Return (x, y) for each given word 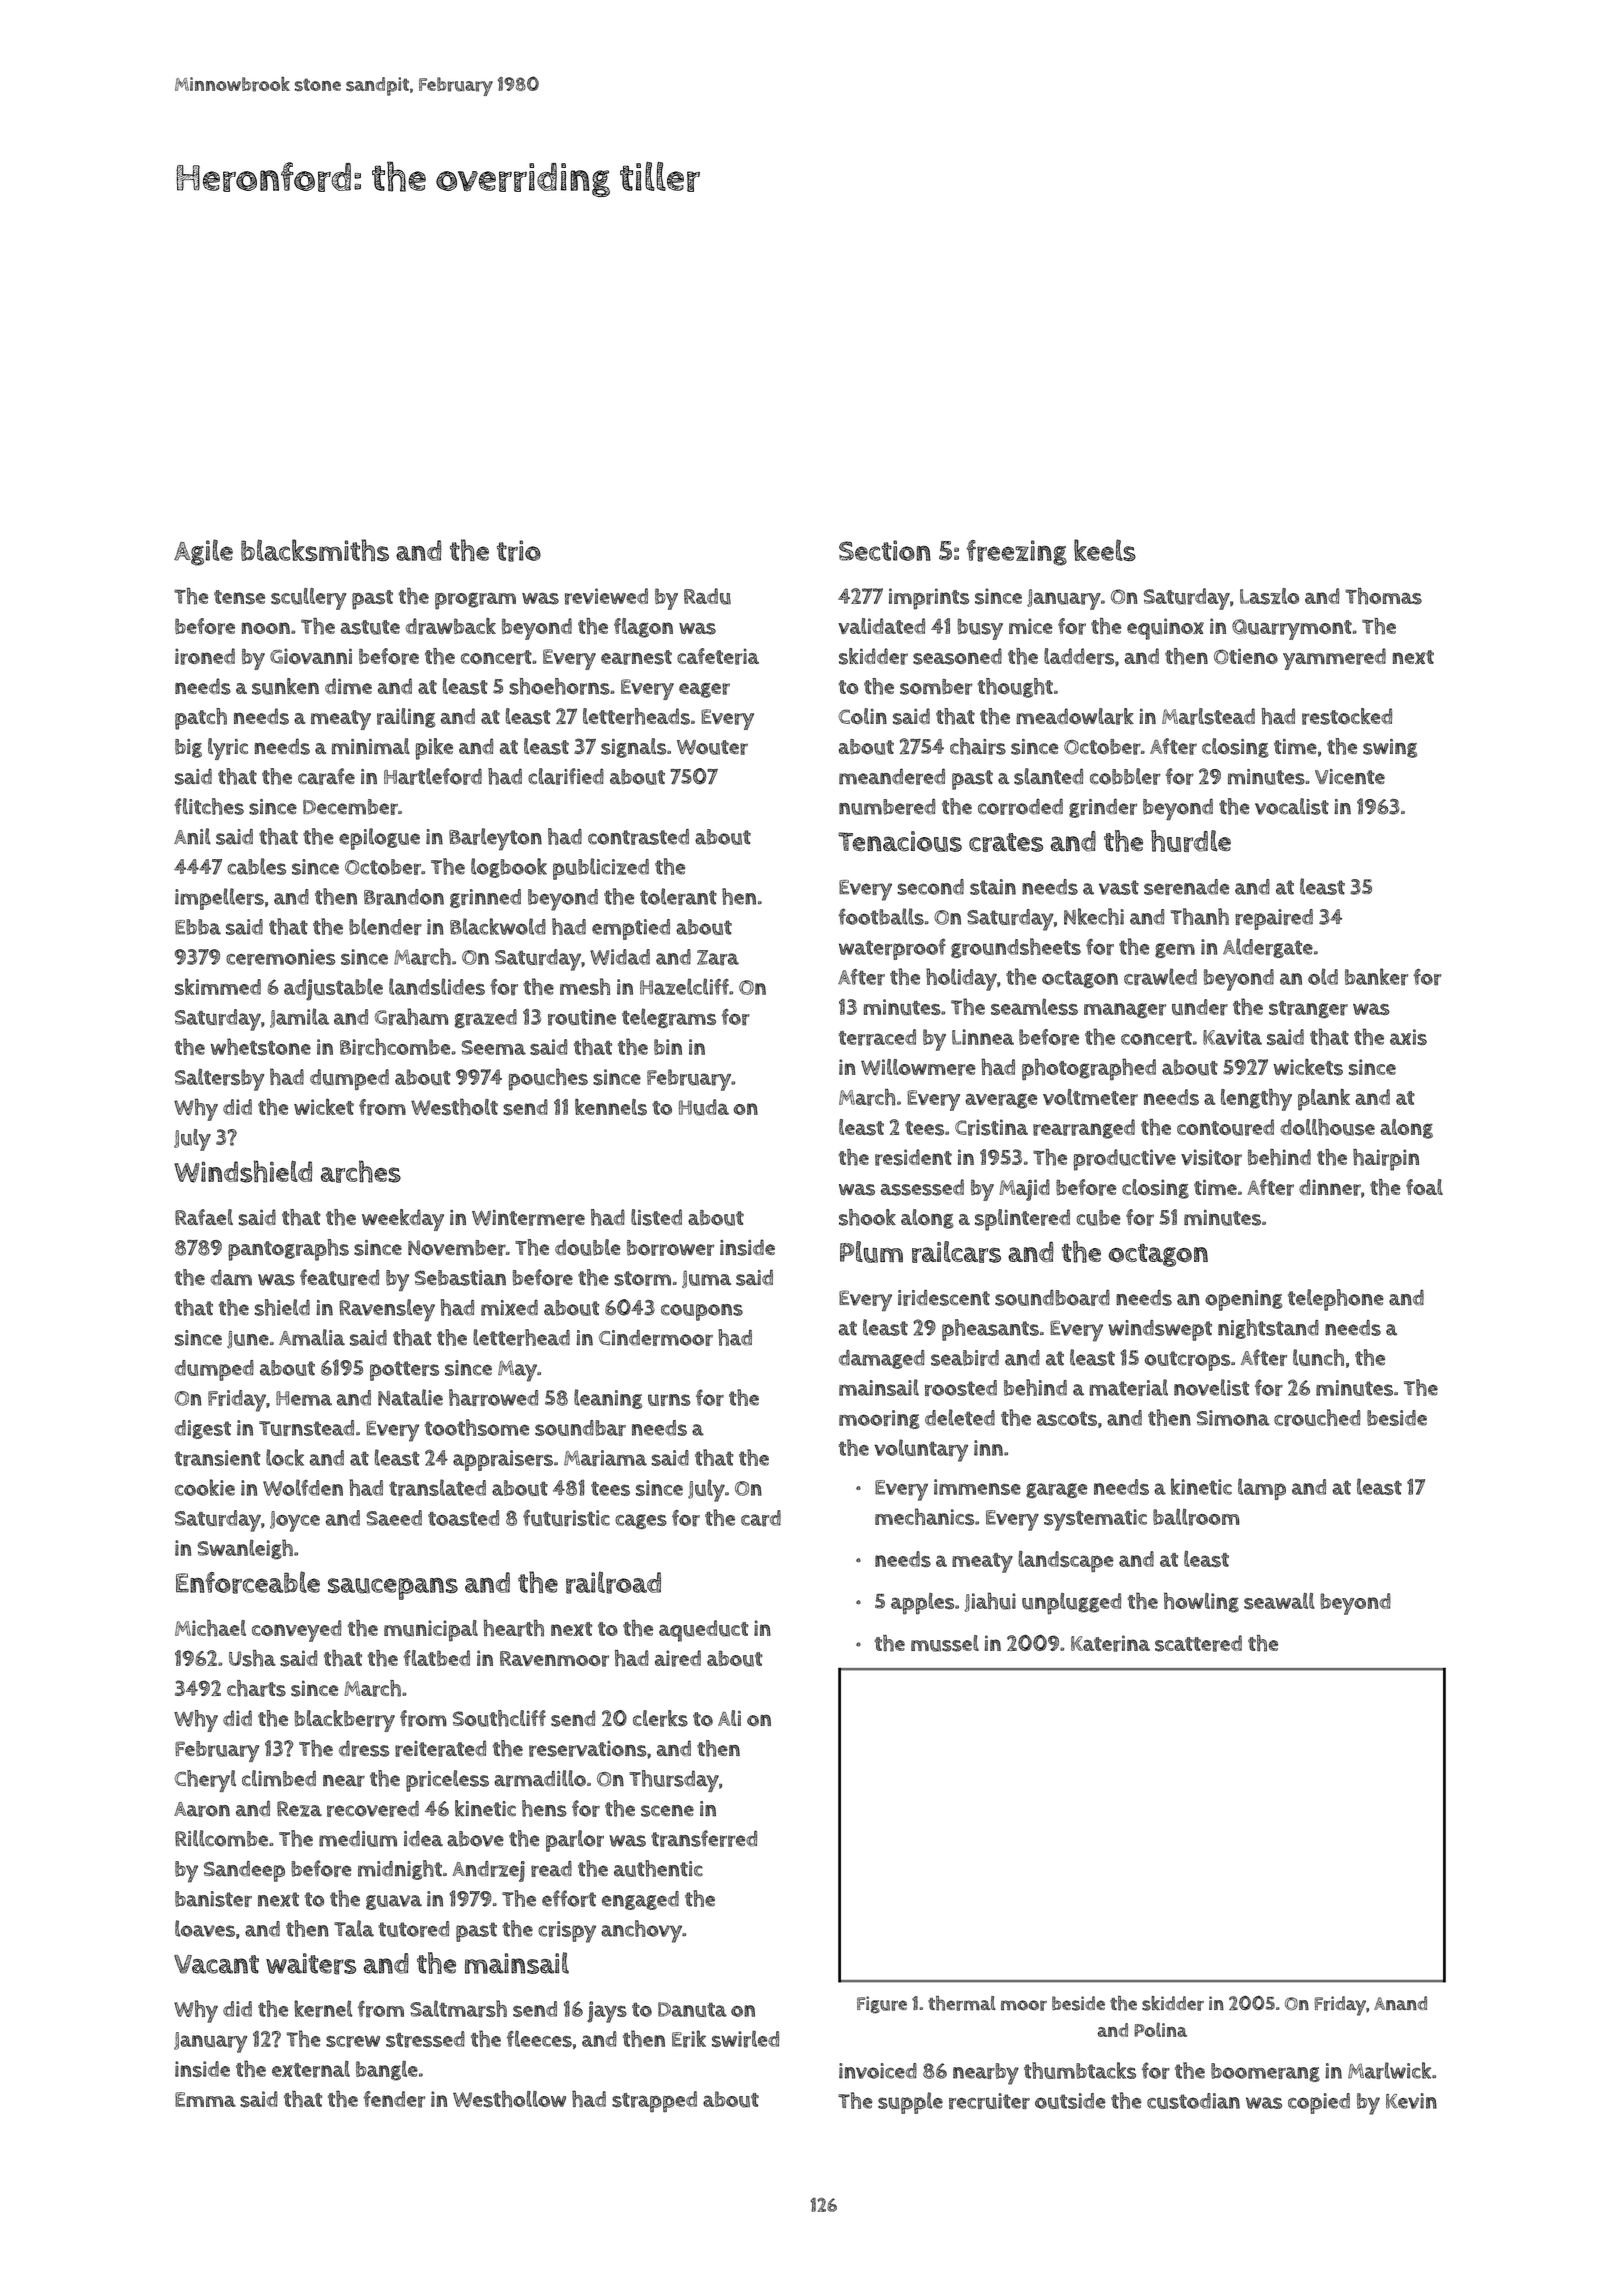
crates (1006, 842)
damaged (882, 1359)
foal (1424, 1187)
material (1128, 1387)
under (1200, 1007)
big (188, 748)
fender (394, 2099)
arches (361, 1171)
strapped (654, 2102)
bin (668, 1047)
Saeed (394, 1518)
